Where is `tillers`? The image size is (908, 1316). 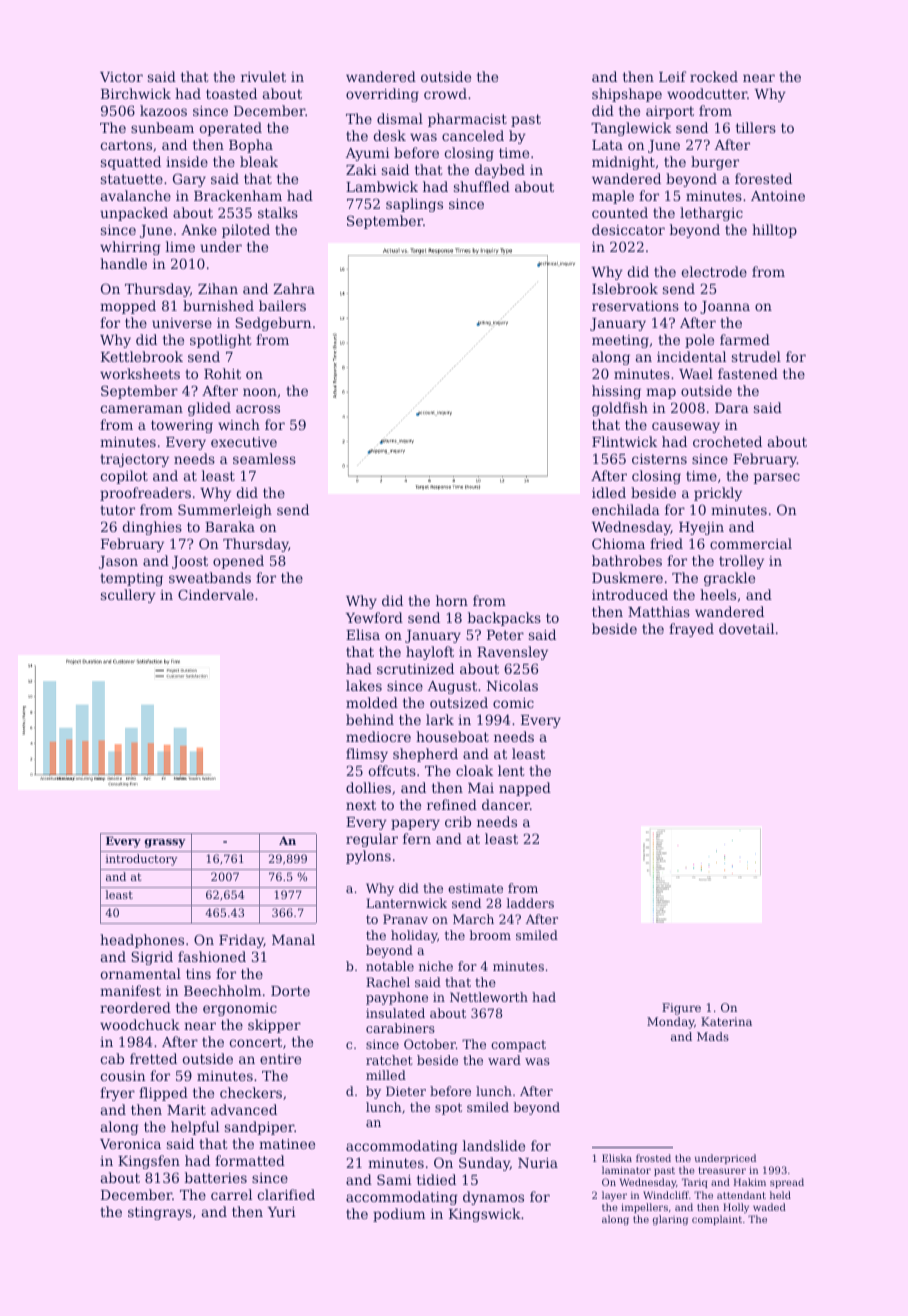
tillers is located at coordinates (756, 127).
